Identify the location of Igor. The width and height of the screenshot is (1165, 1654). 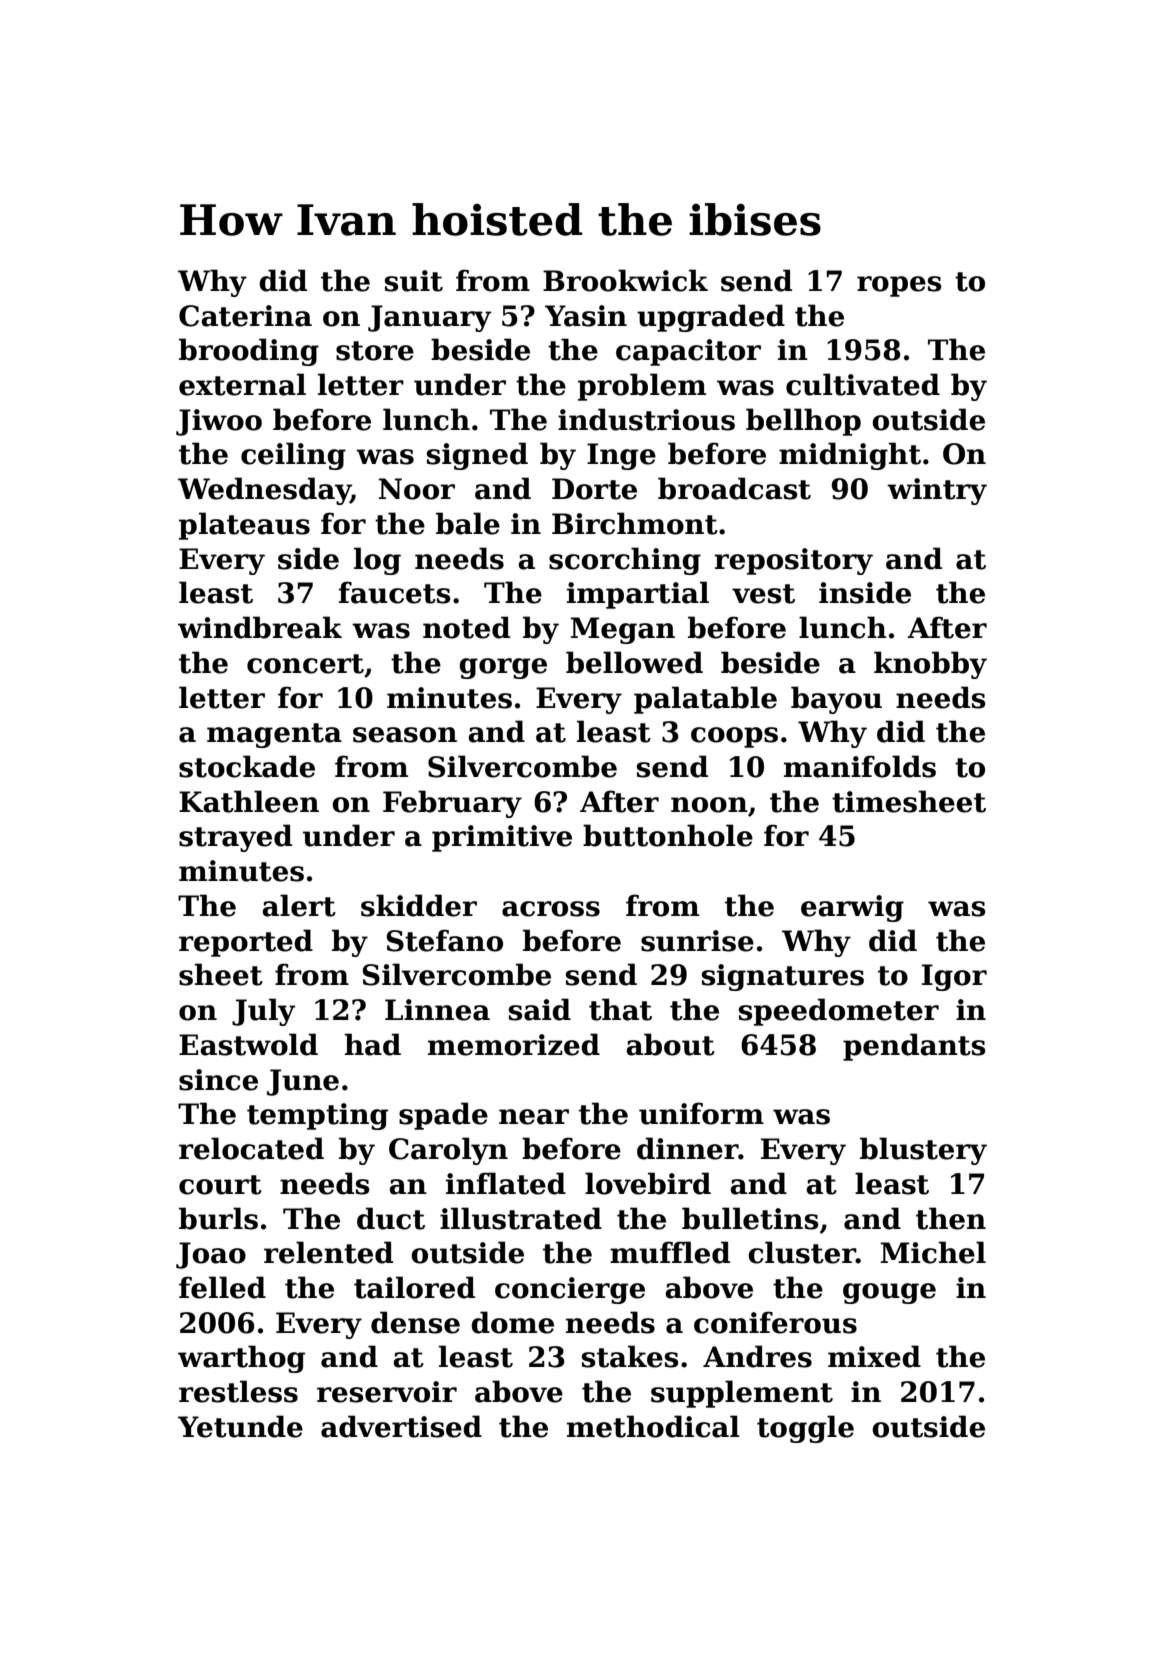
(954, 977).
